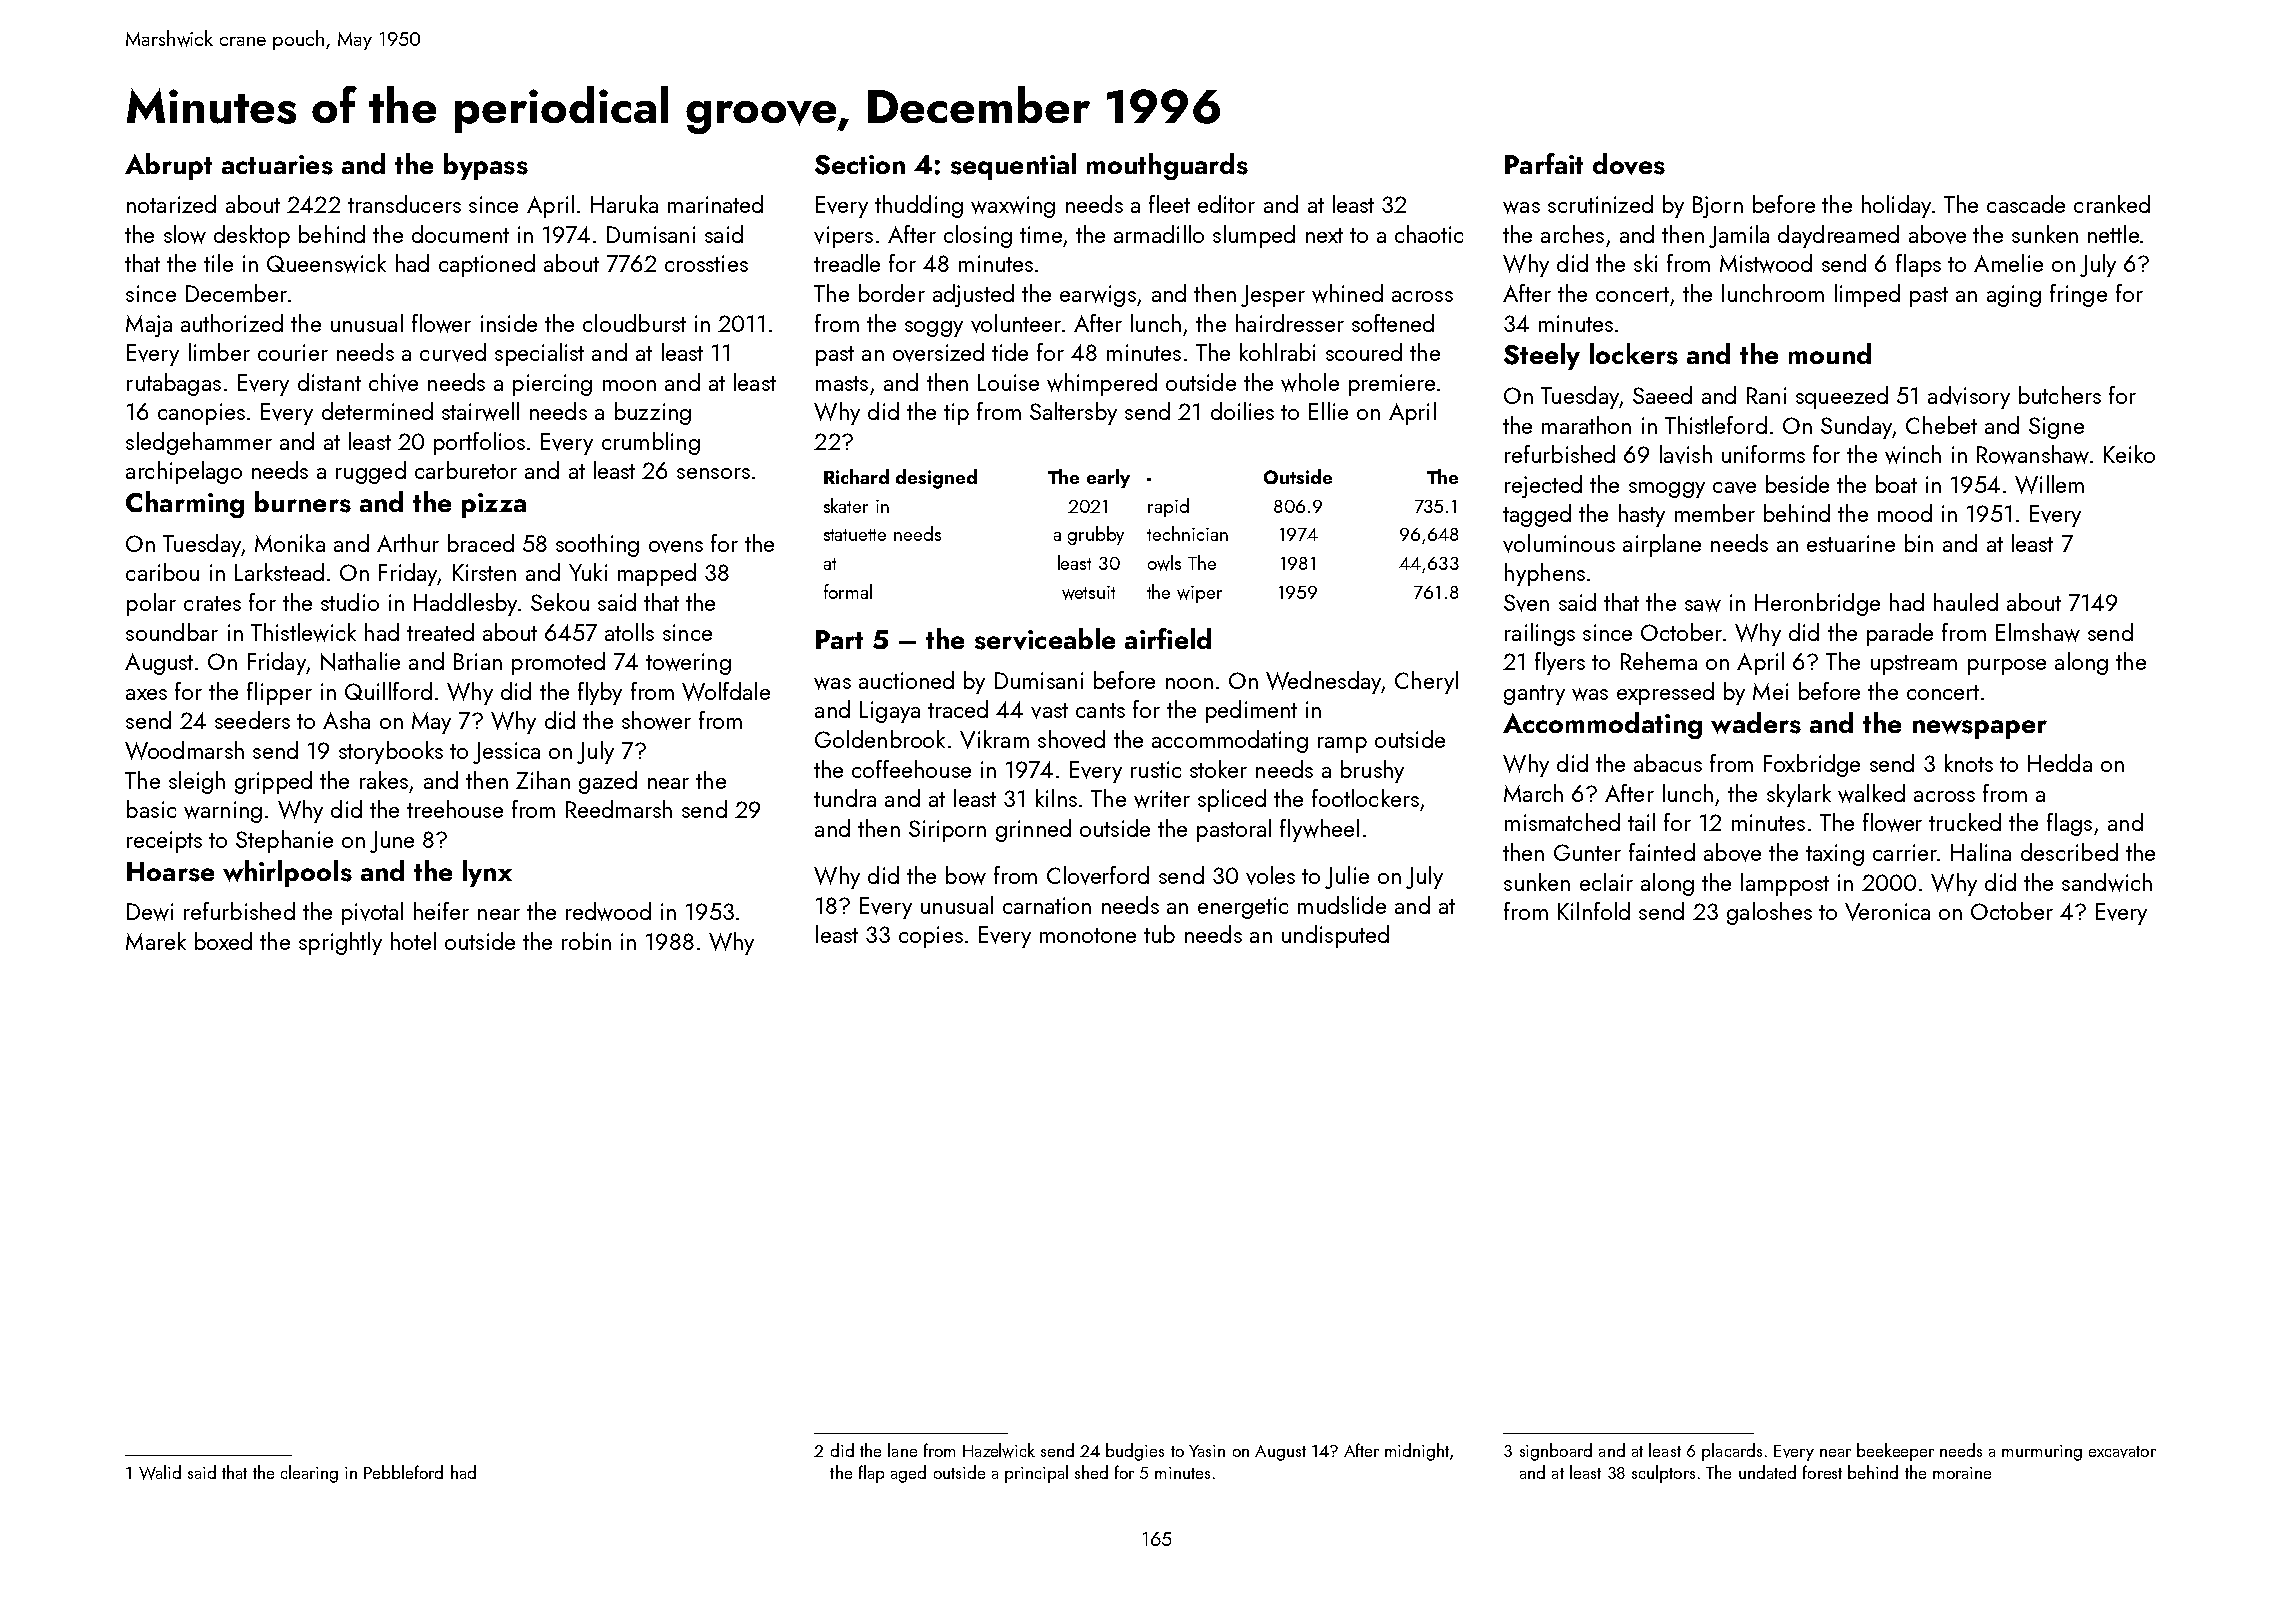  Describe the element at coordinates (2026, 204) in the document. I see `cascade` at that location.
